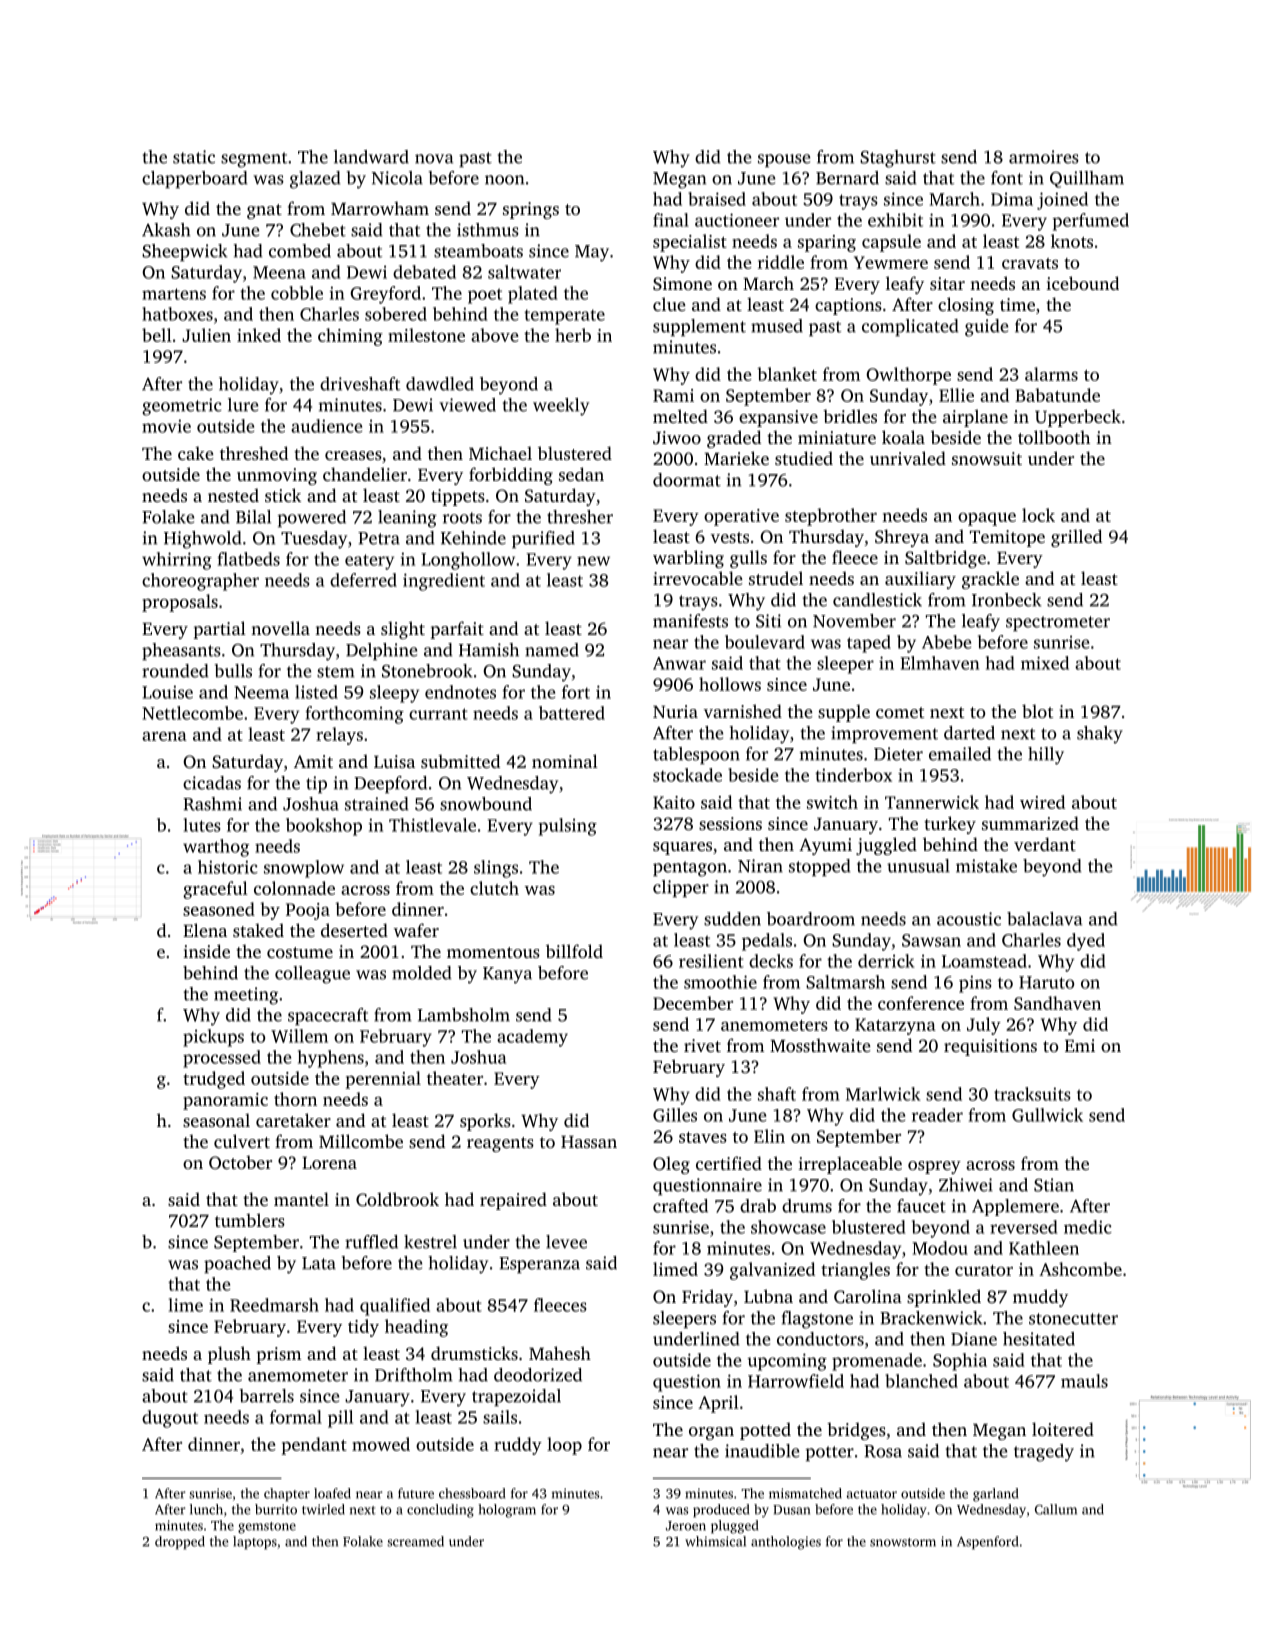 This screenshot has width=1272, height=1647. I want to click on Aspenford, so click(987, 1543).
